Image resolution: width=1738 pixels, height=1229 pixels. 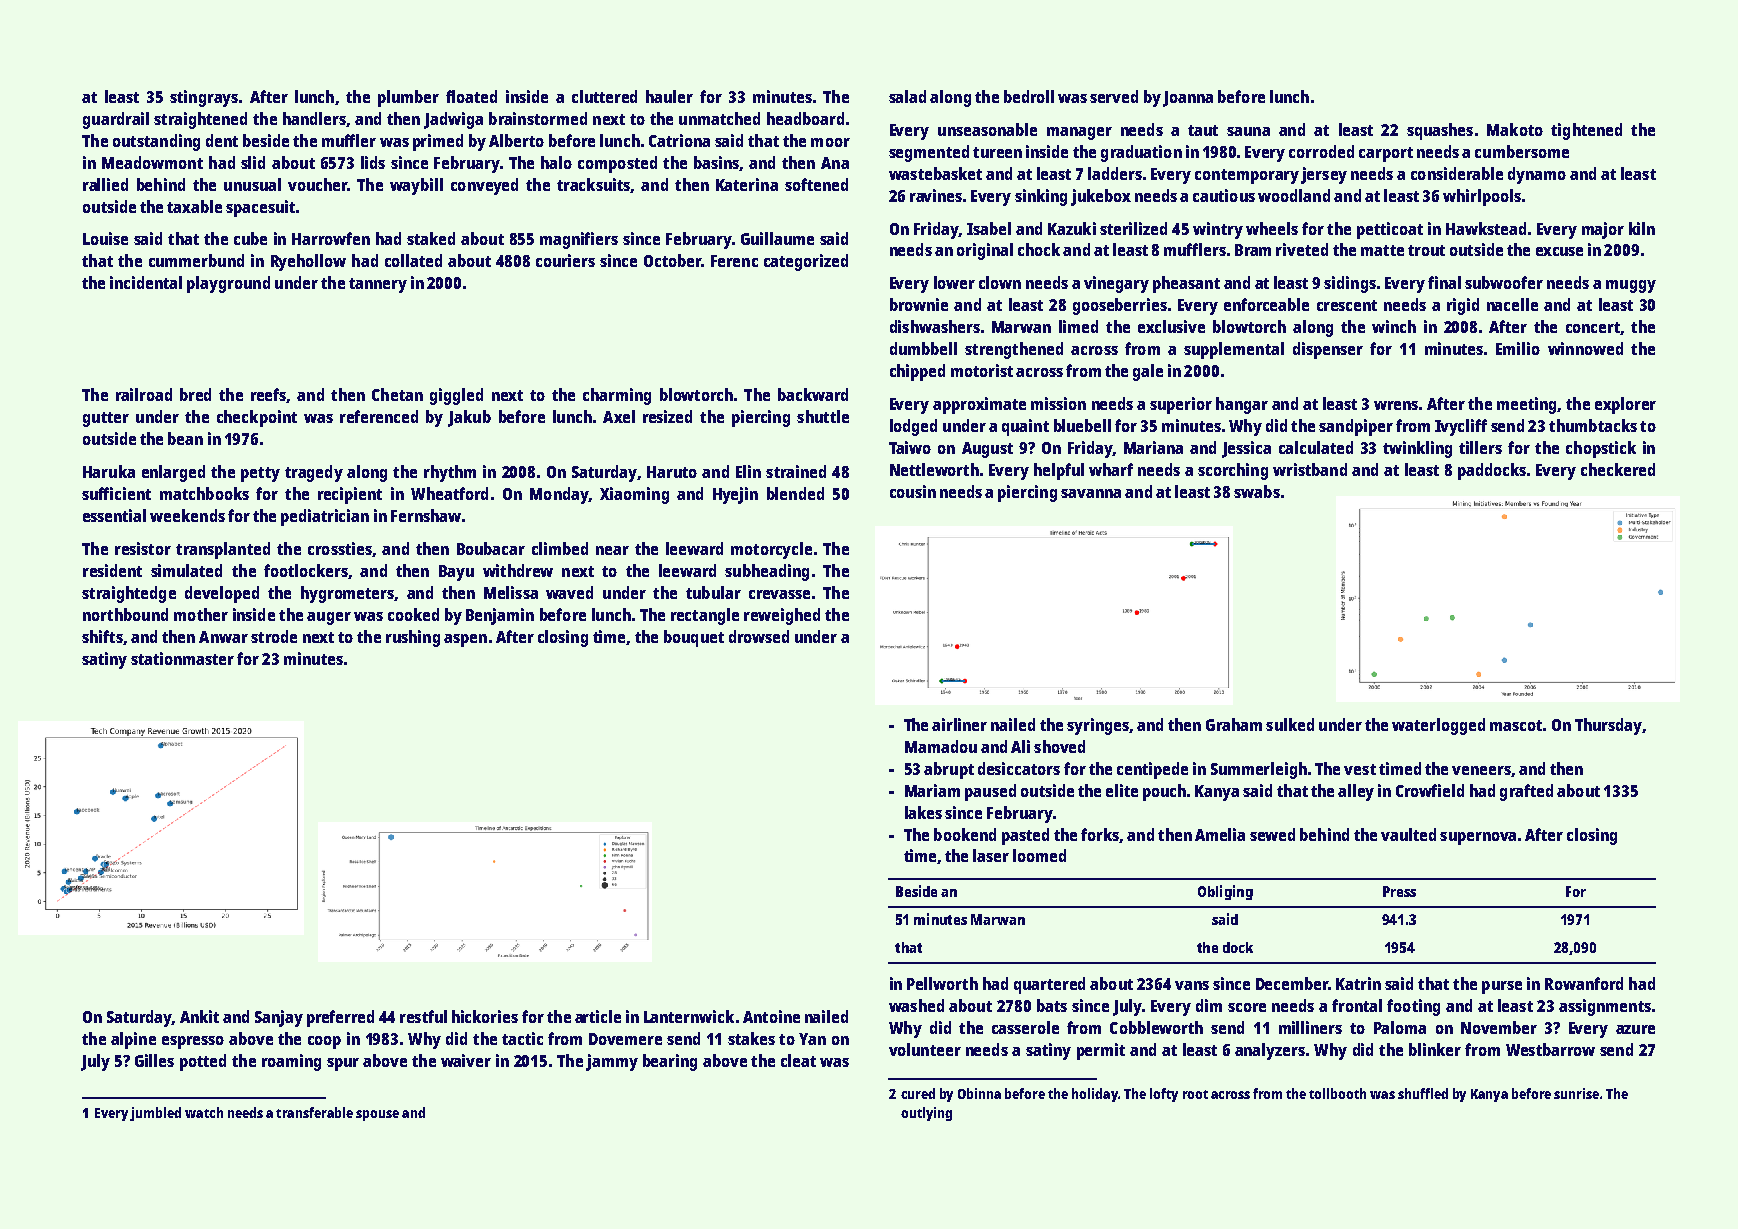 I want to click on Makoto, so click(x=1515, y=129).
